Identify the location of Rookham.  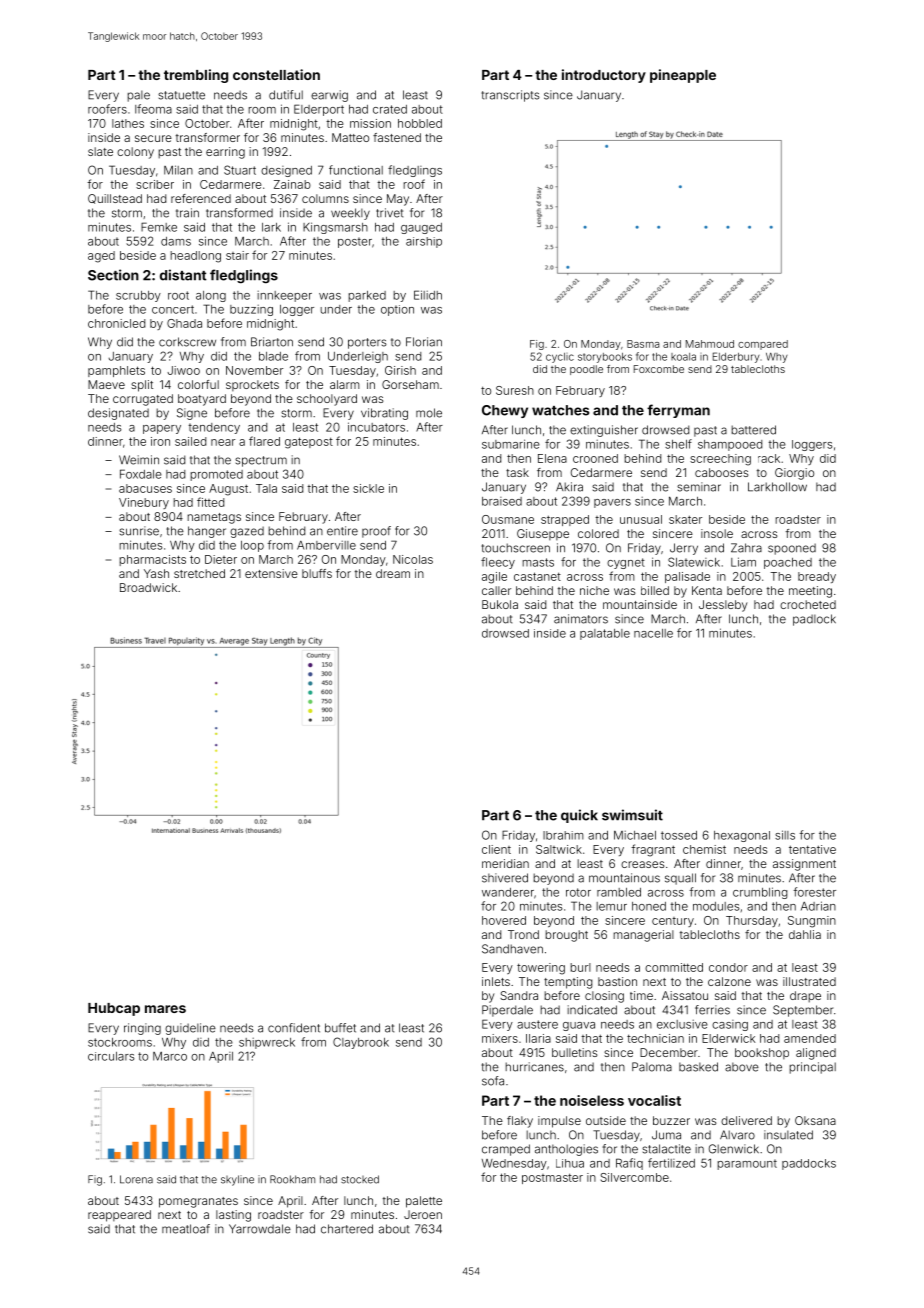
(292, 1179).
